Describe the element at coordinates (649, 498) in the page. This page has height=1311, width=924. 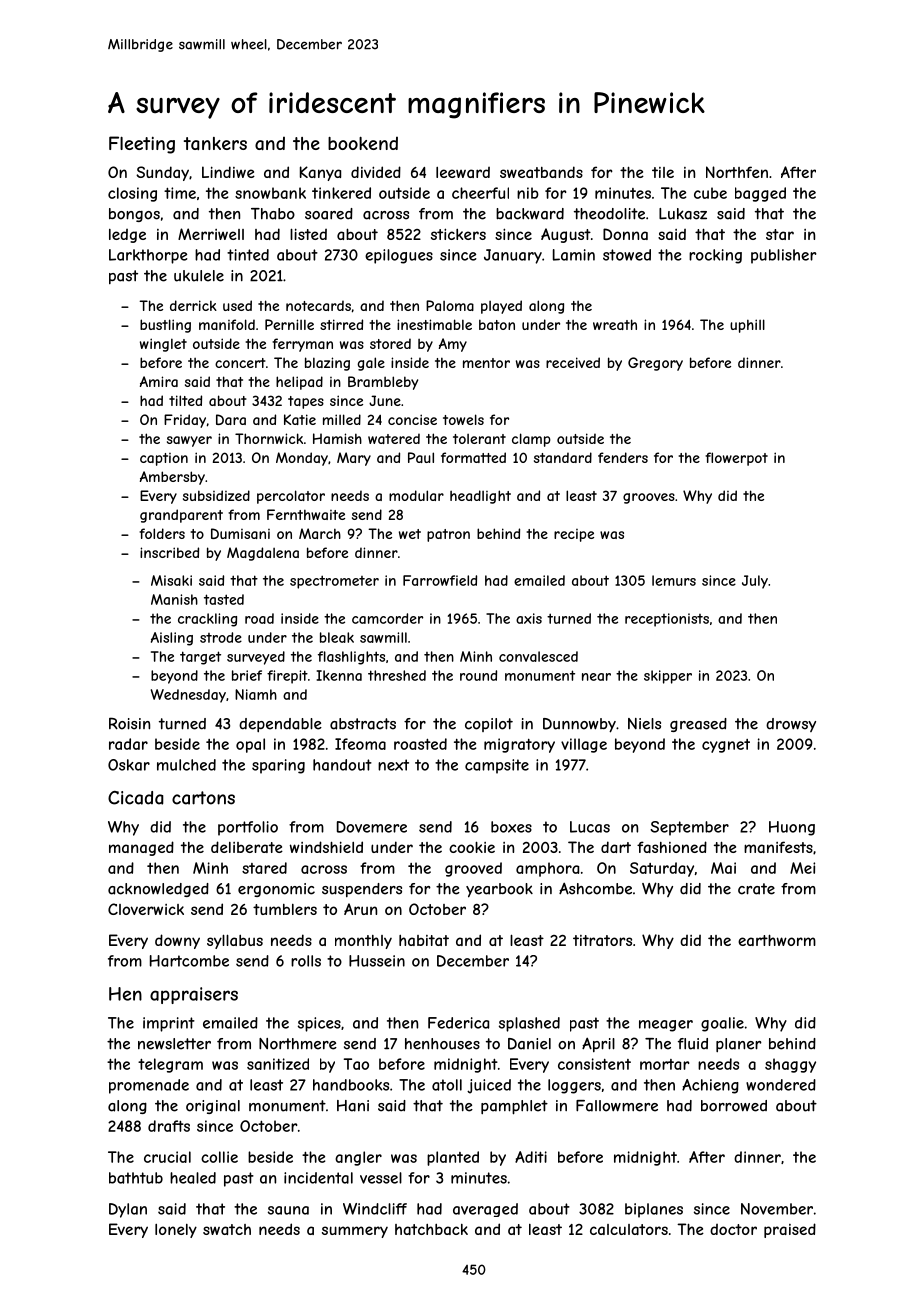
I see `grooves` at that location.
